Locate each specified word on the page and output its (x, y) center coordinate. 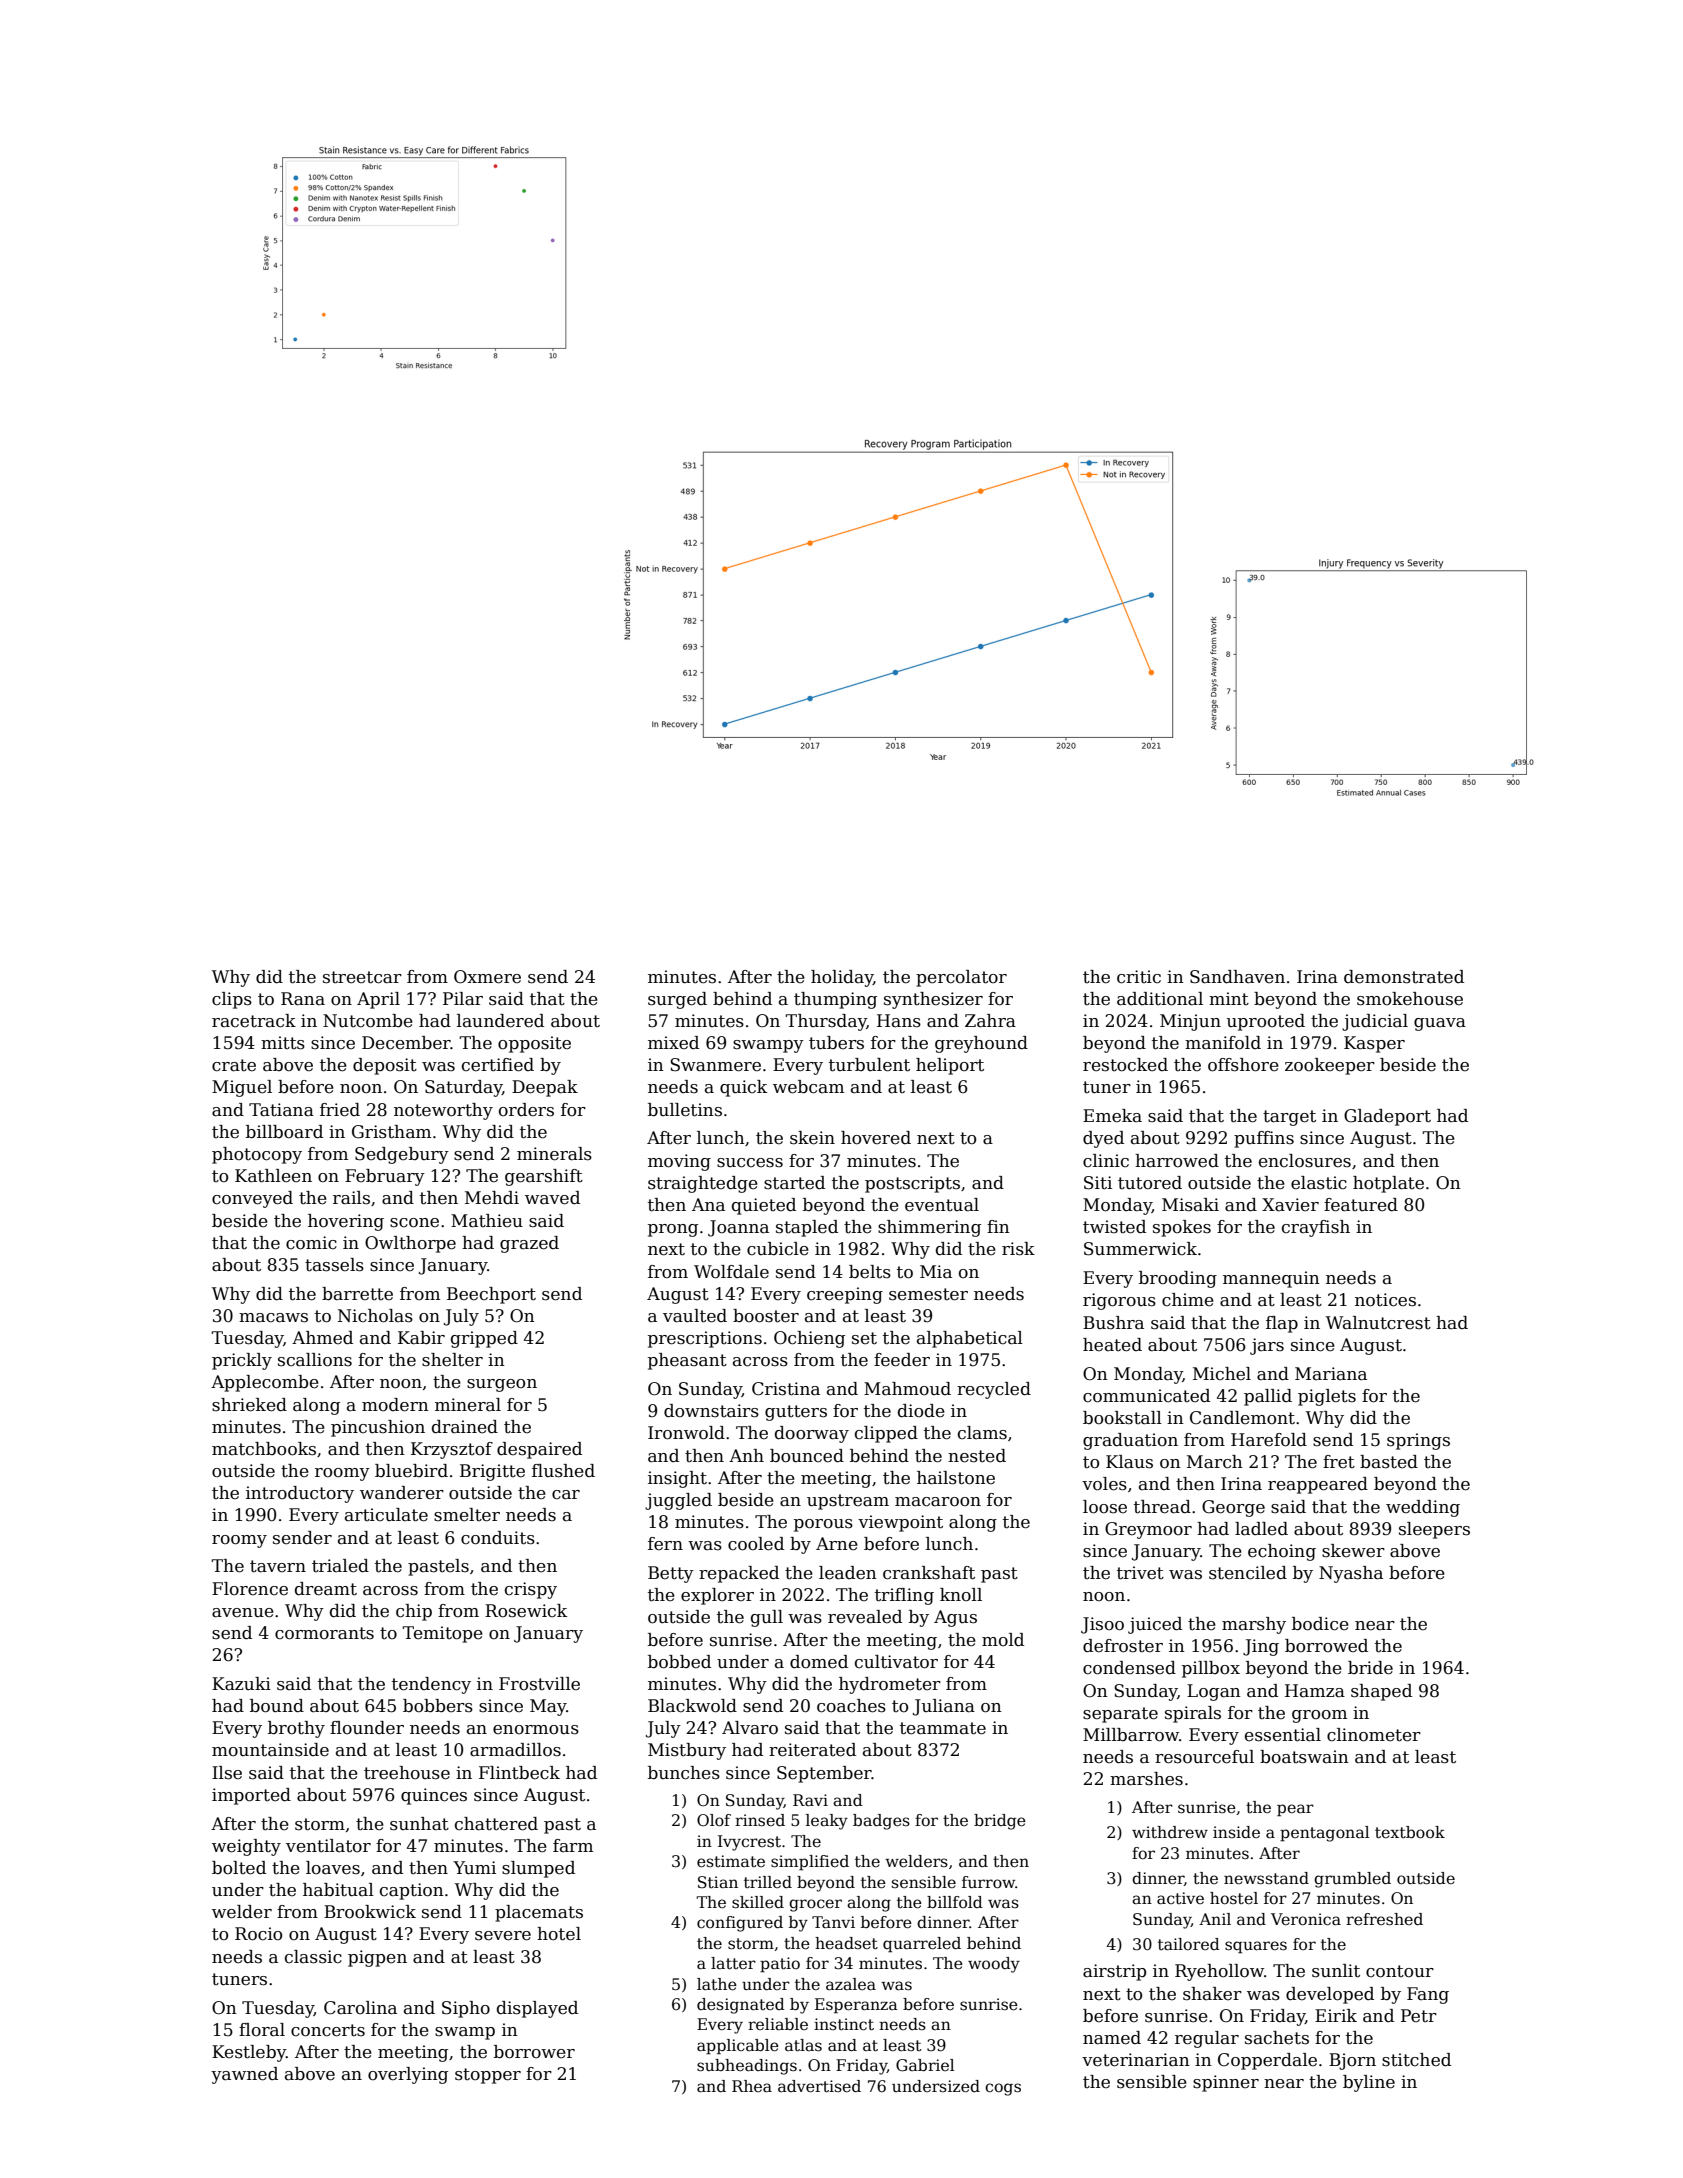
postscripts (912, 1184)
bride (1370, 1668)
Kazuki (241, 1684)
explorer (717, 1596)
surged (677, 1000)
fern (665, 1544)
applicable (738, 2047)
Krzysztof (452, 1450)
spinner (1226, 2083)
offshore (1243, 1065)
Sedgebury (402, 1155)
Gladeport (1387, 1117)
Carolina (360, 2008)
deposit (385, 1066)
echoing (1282, 1552)
